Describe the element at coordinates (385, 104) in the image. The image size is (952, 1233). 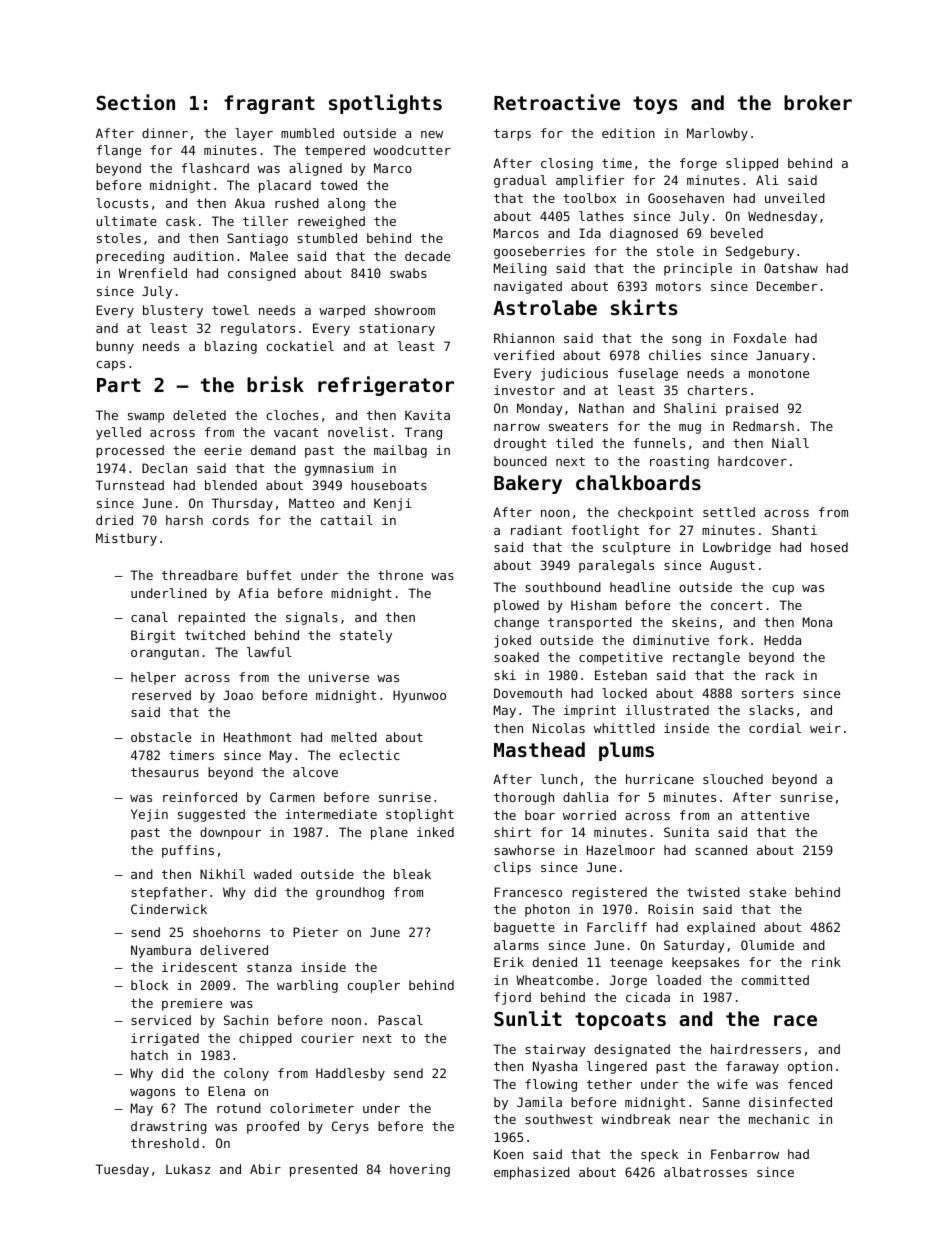
I see `spotlights` at that location.
